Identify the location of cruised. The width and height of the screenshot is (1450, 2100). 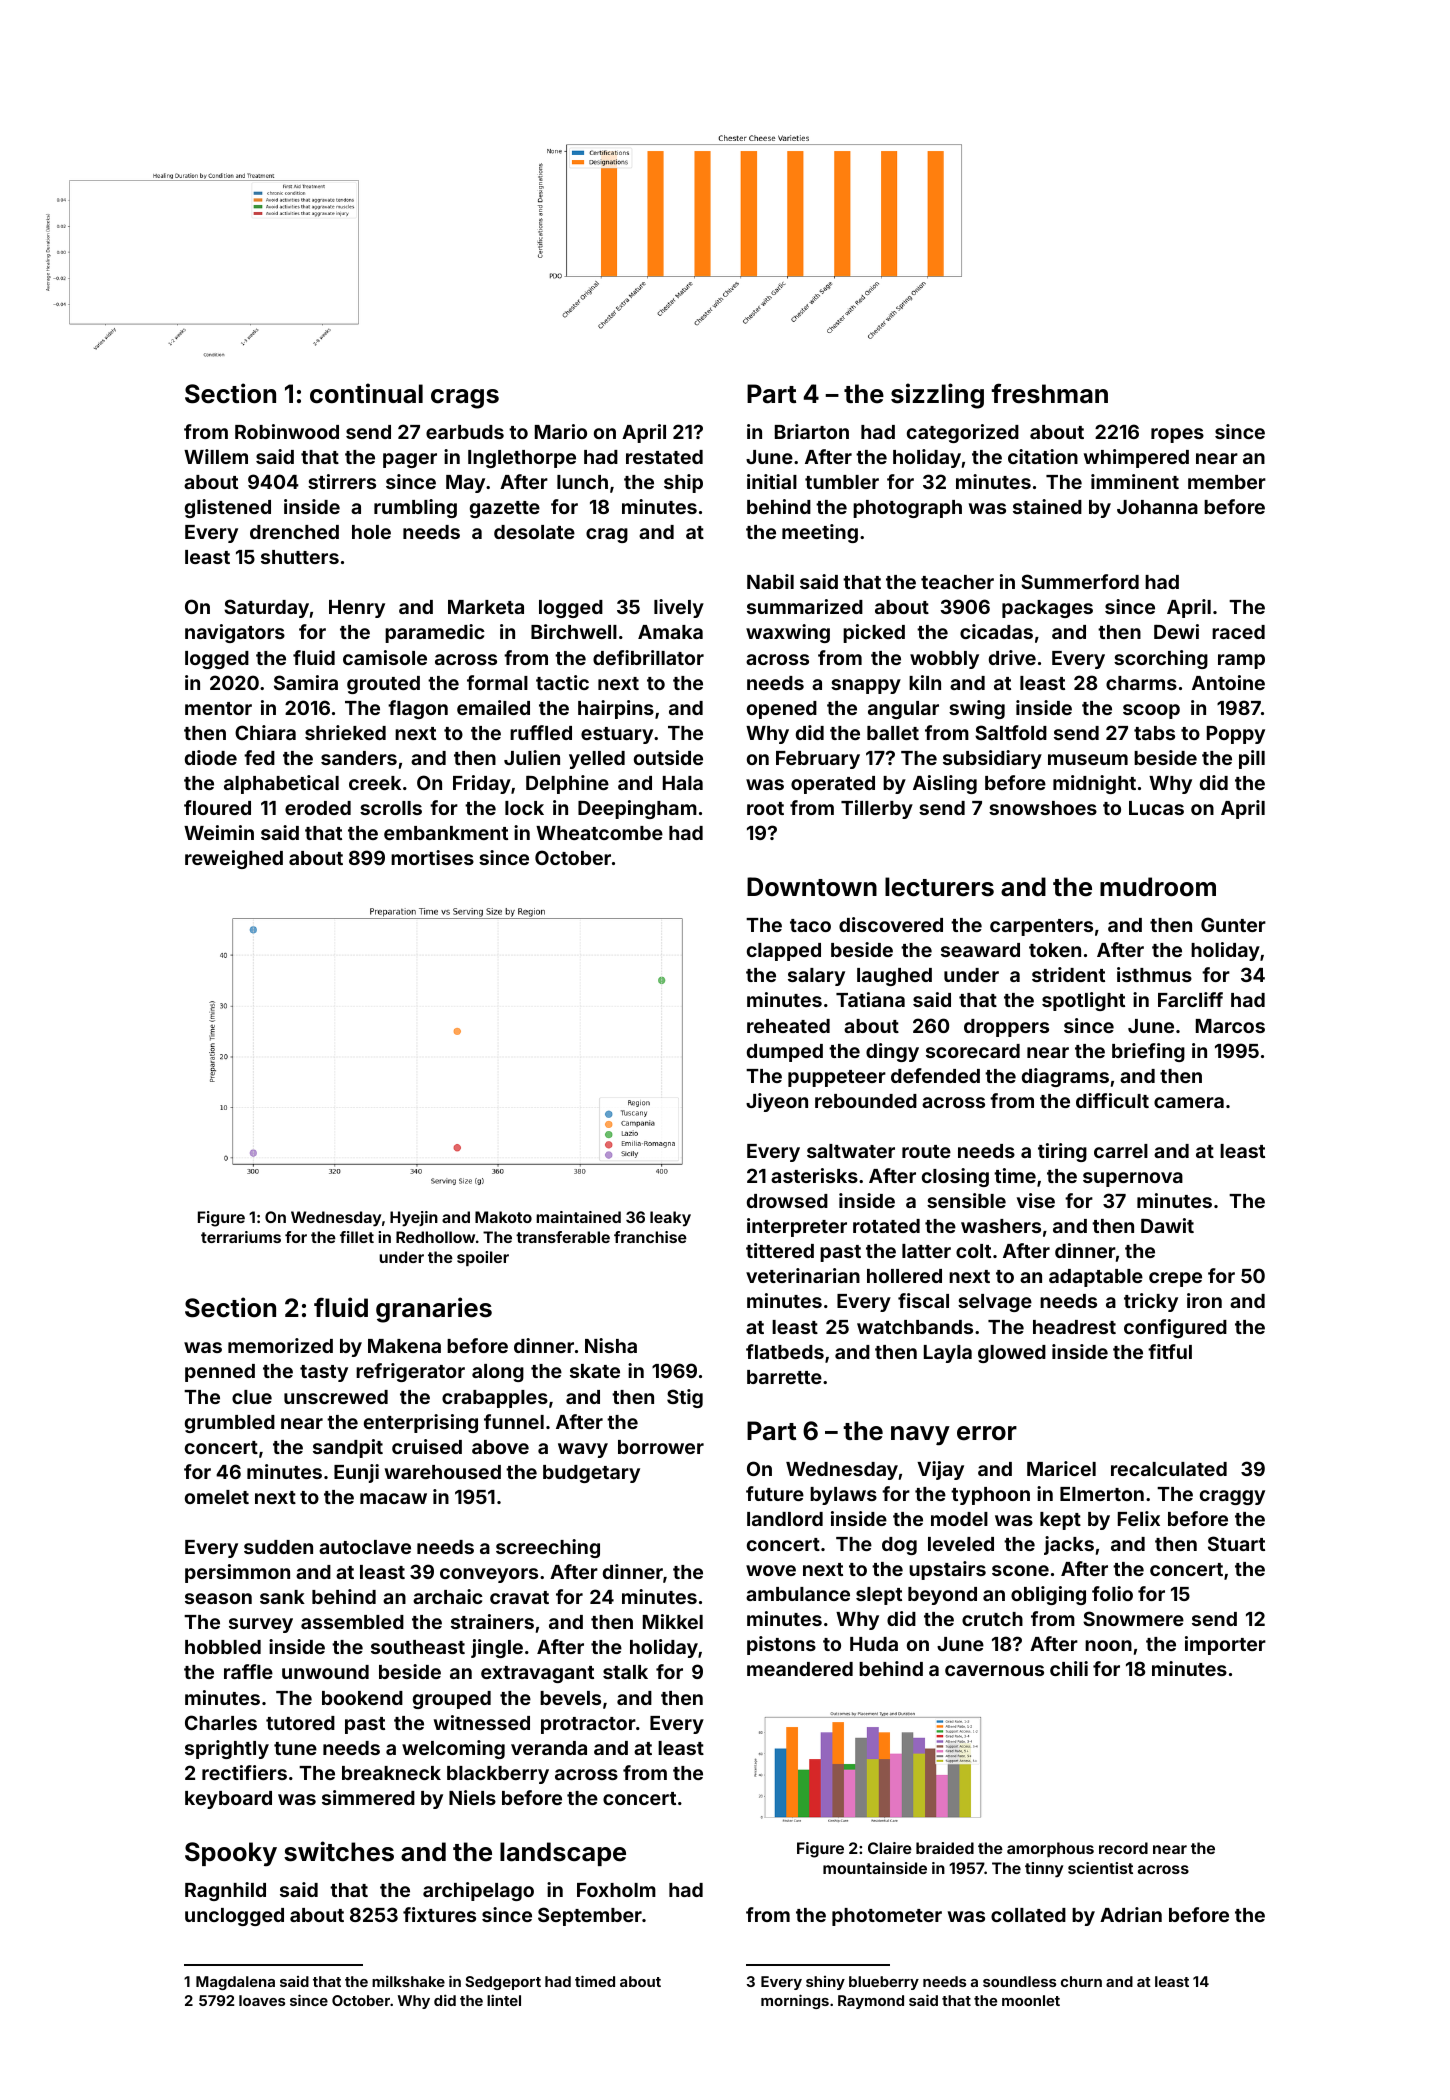
(427, 1446).
